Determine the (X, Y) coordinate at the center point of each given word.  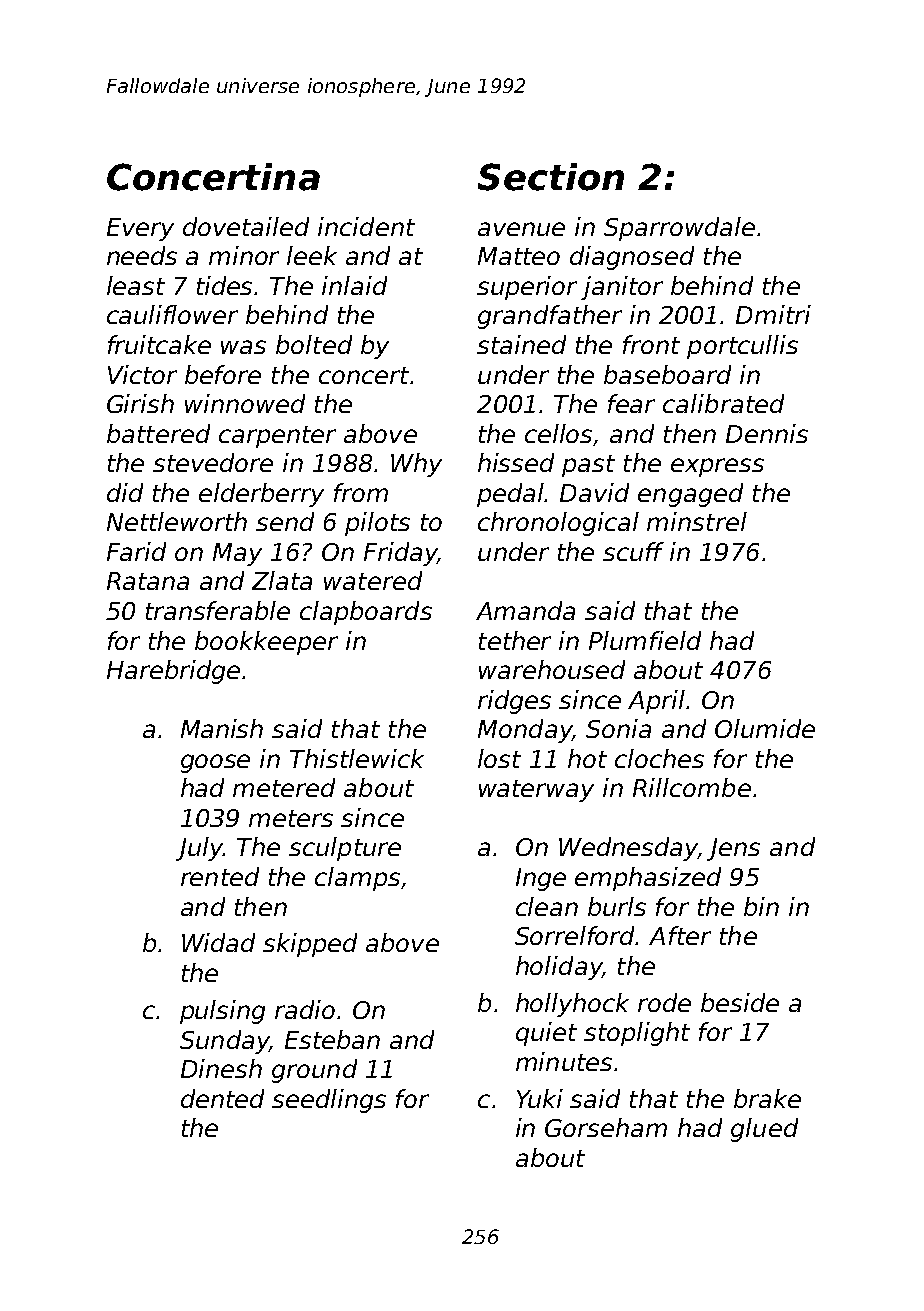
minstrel (697, 521)
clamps (357, 879)
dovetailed (246, 226)
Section (551, 177)
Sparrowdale (679, 229)
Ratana (148, 581)
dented (222, 1098)
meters (291, 818)
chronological (558, 524)
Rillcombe (692, 787)
